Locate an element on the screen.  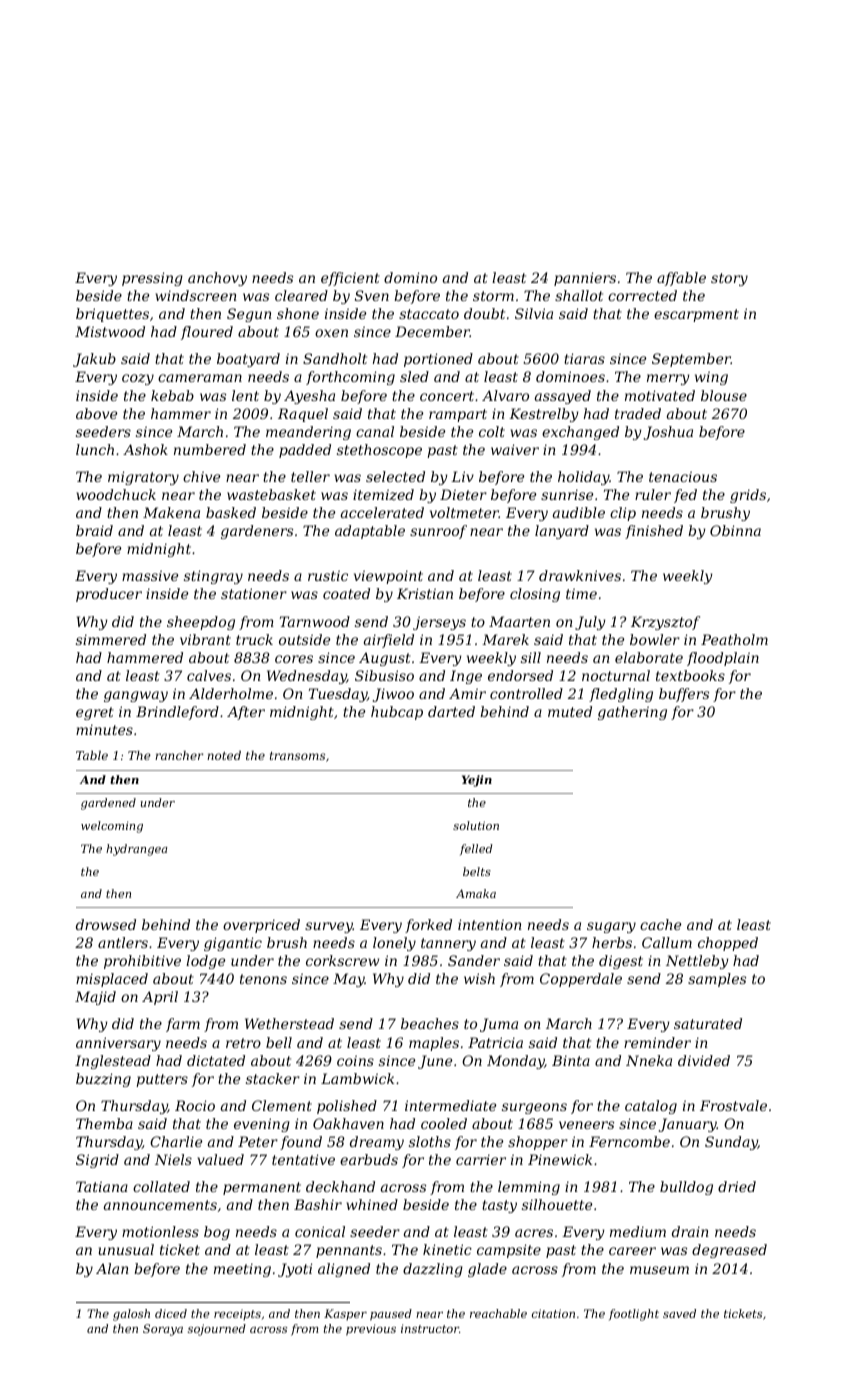
coated is located at coordinates (346, 593).
